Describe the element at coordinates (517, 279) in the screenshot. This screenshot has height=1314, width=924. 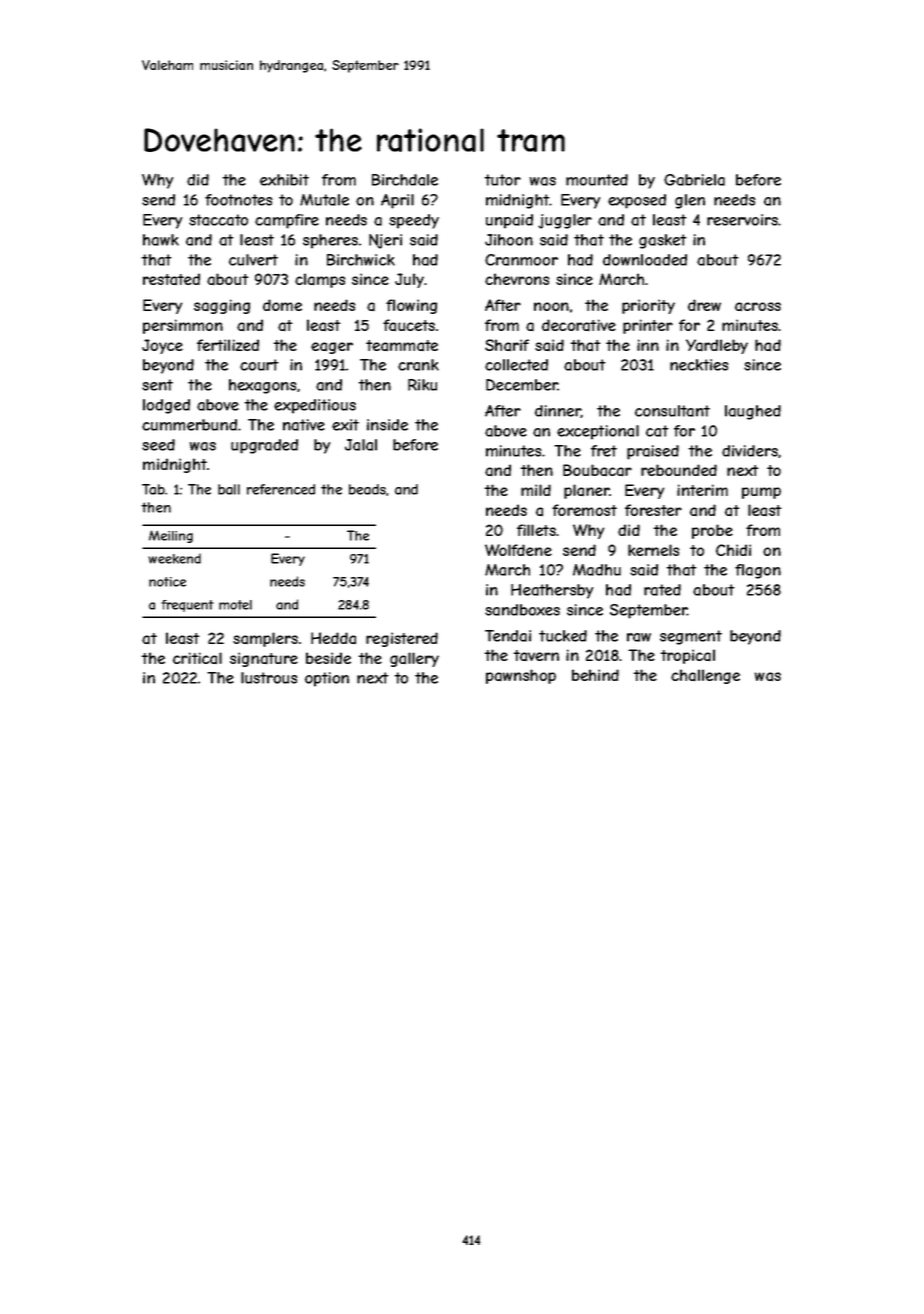
I see `chevrons` at that location.
